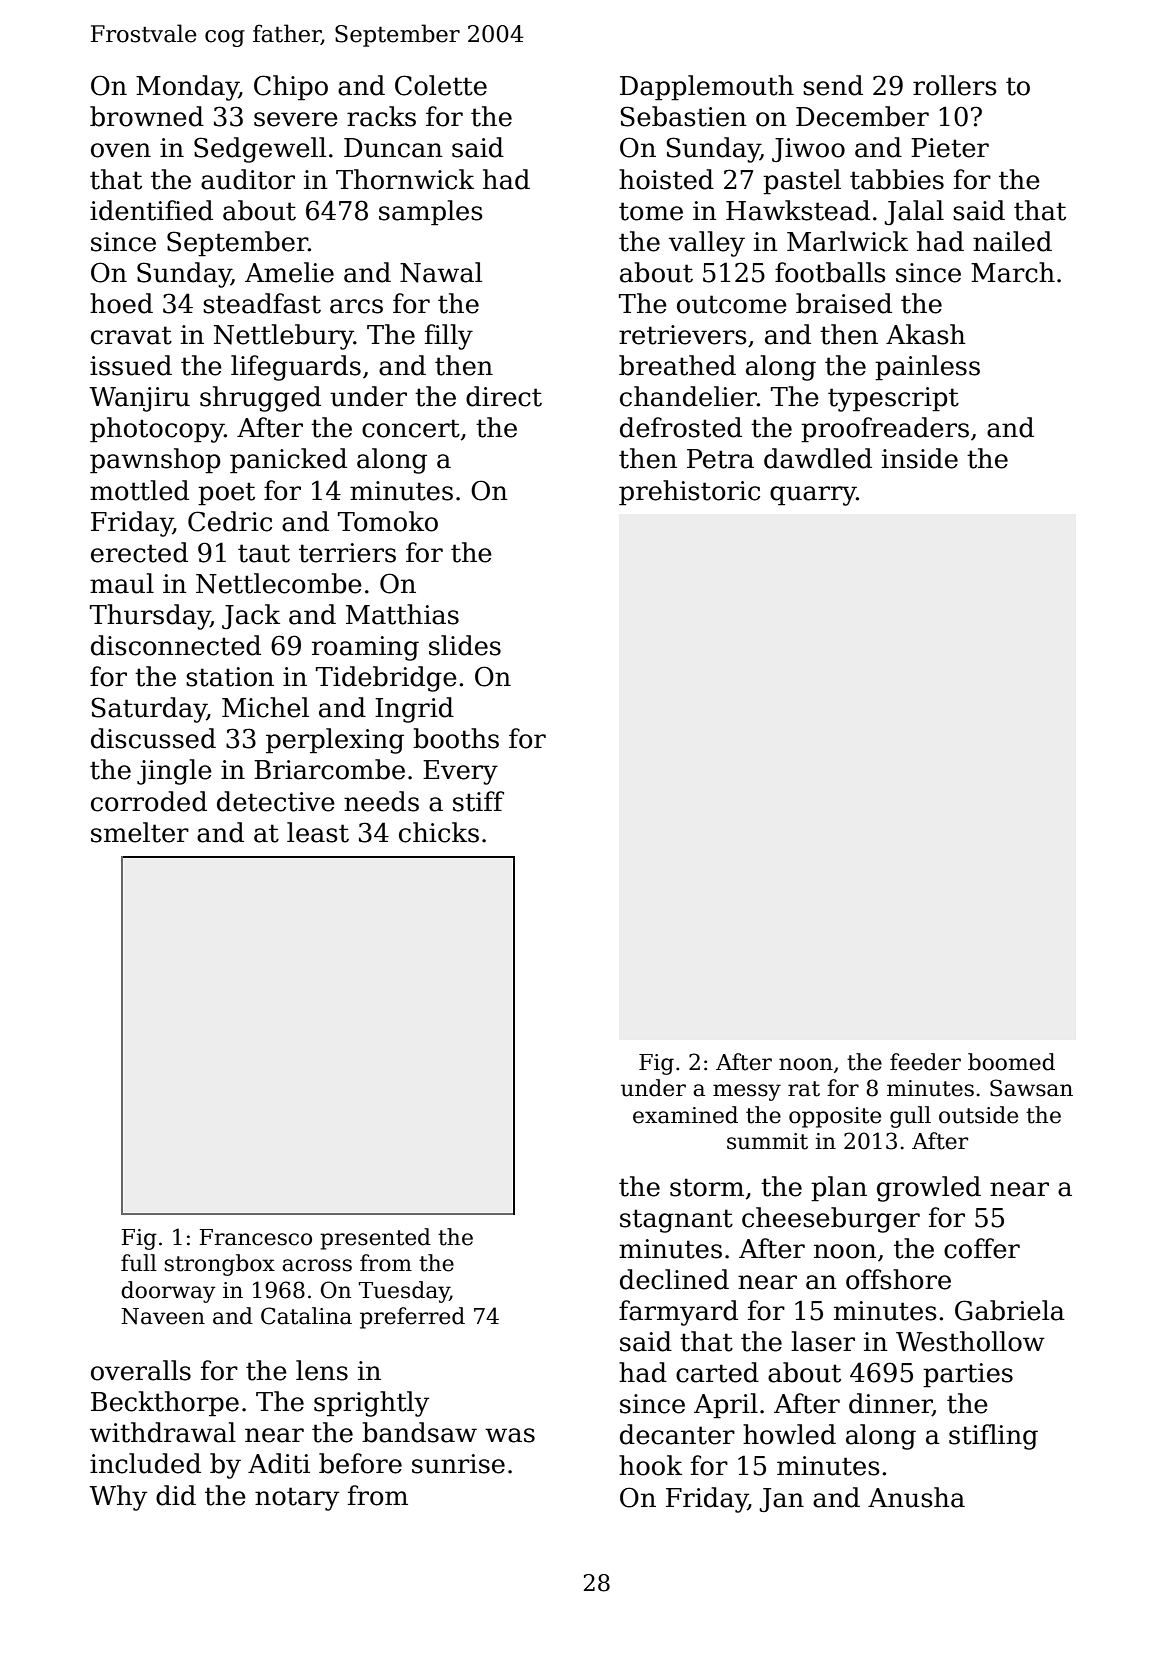  Describe the element at coordinates (1012, 241) in the image. I see `nailed` at that location.
